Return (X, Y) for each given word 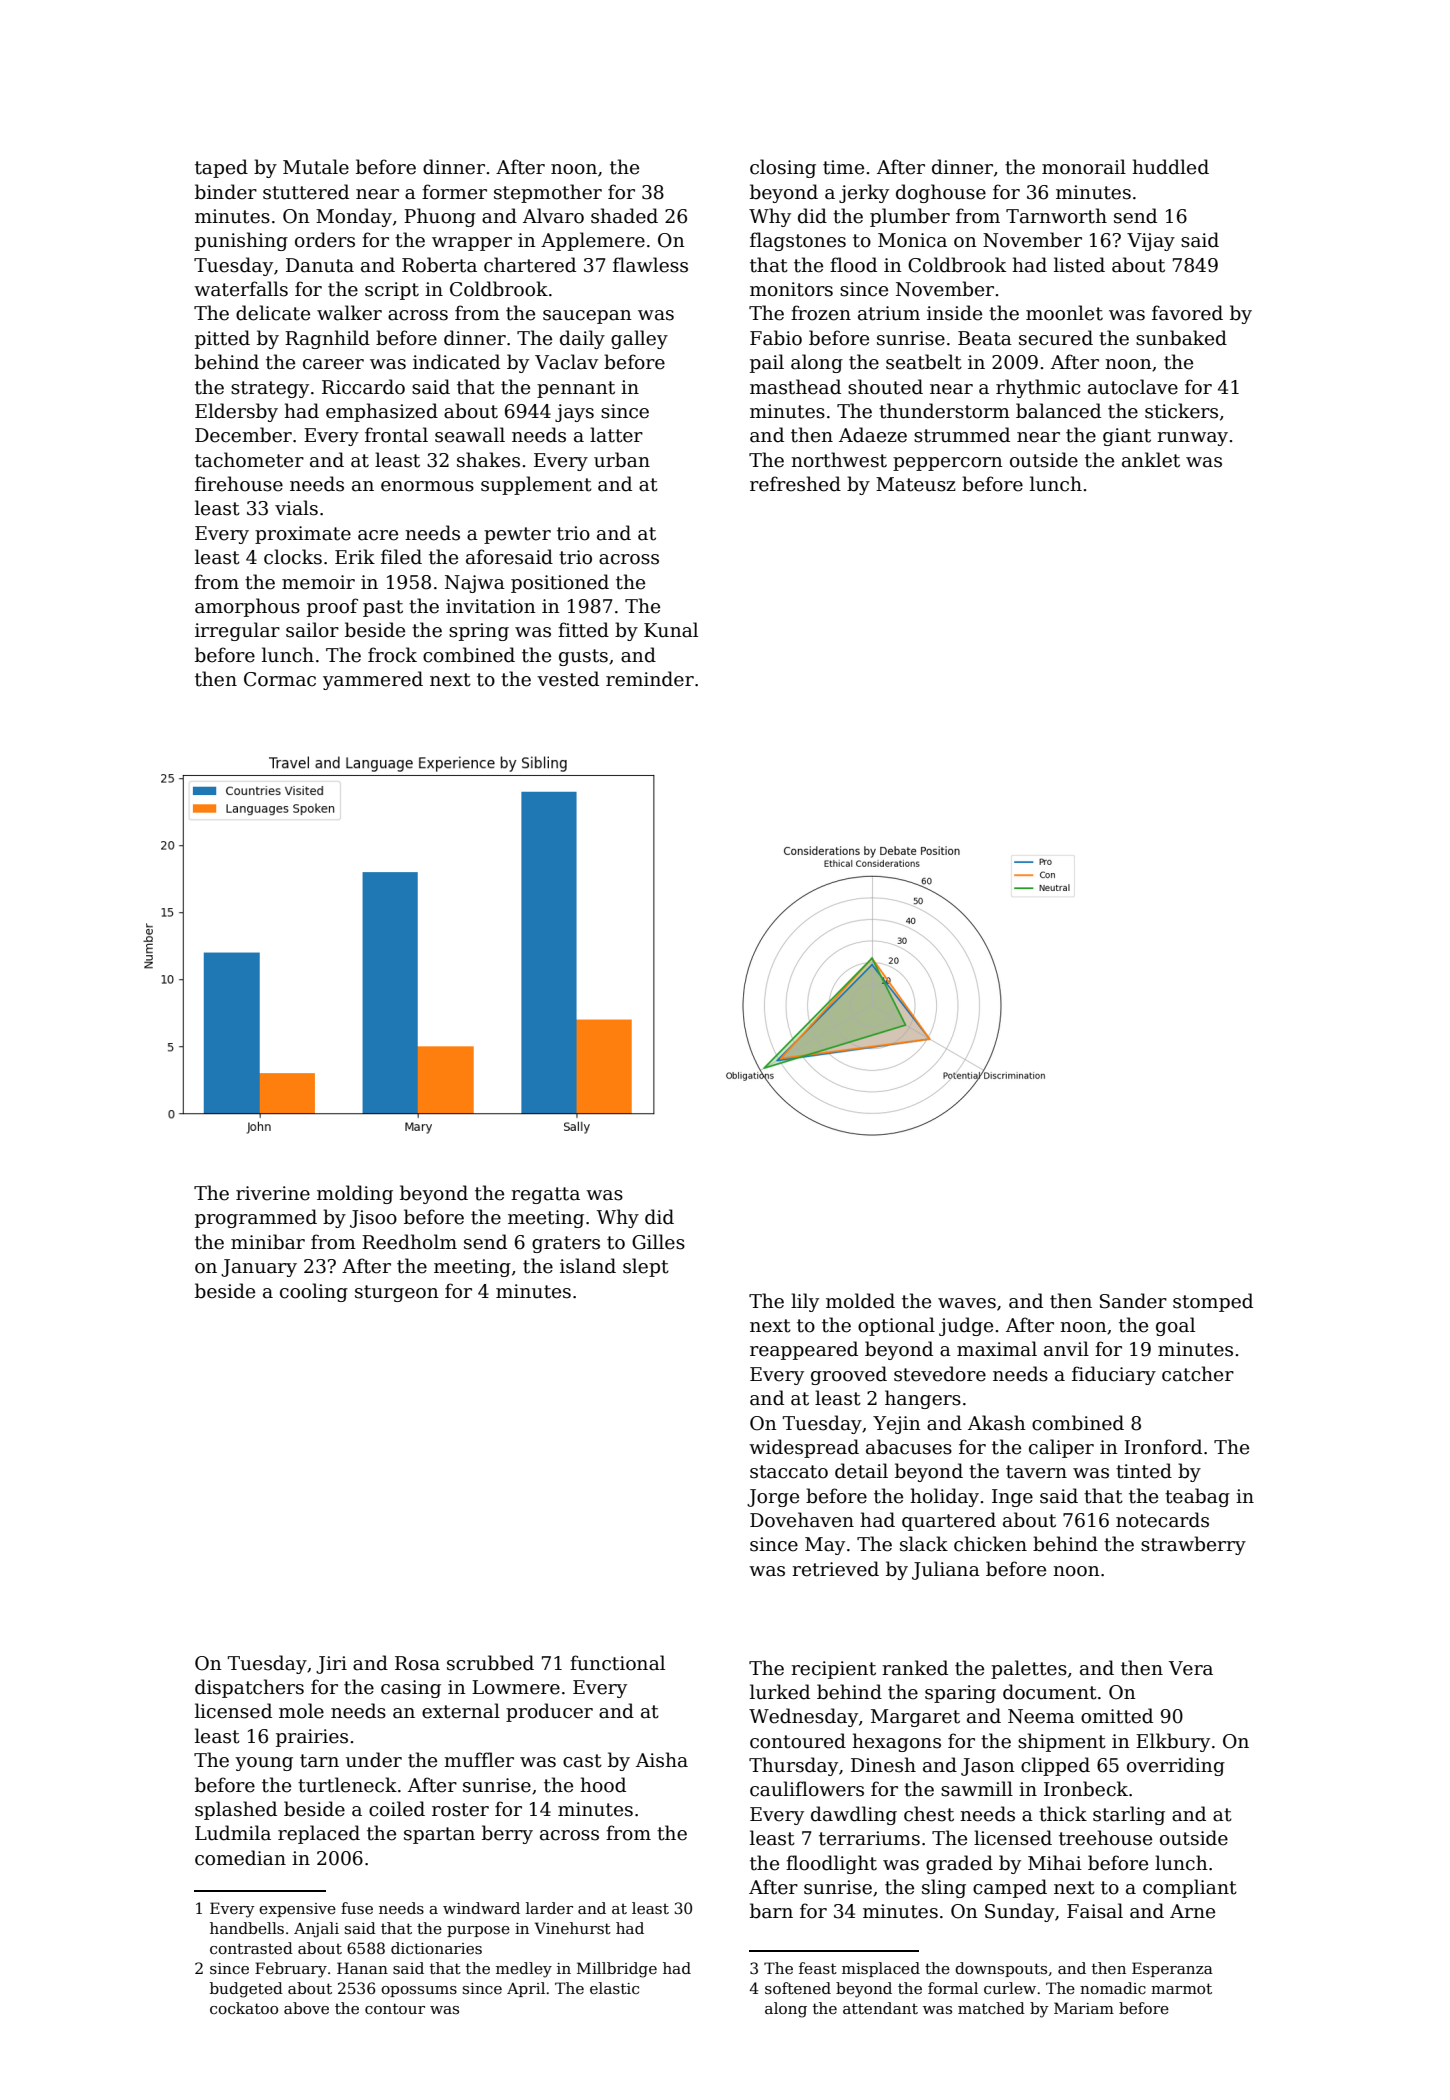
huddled (1170, 167)
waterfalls (241, 289)
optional (896, 1326)
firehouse (239, 484)
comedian (240, 1858)
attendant (880, 2008)
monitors (791, 289)
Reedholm (409, 1242)
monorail (1084, 167)
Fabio (776, 338)
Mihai (1055, 1863)
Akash (997, 1423)
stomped (1213, 1302)
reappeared (804, 1350)
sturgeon (397, 1293)
